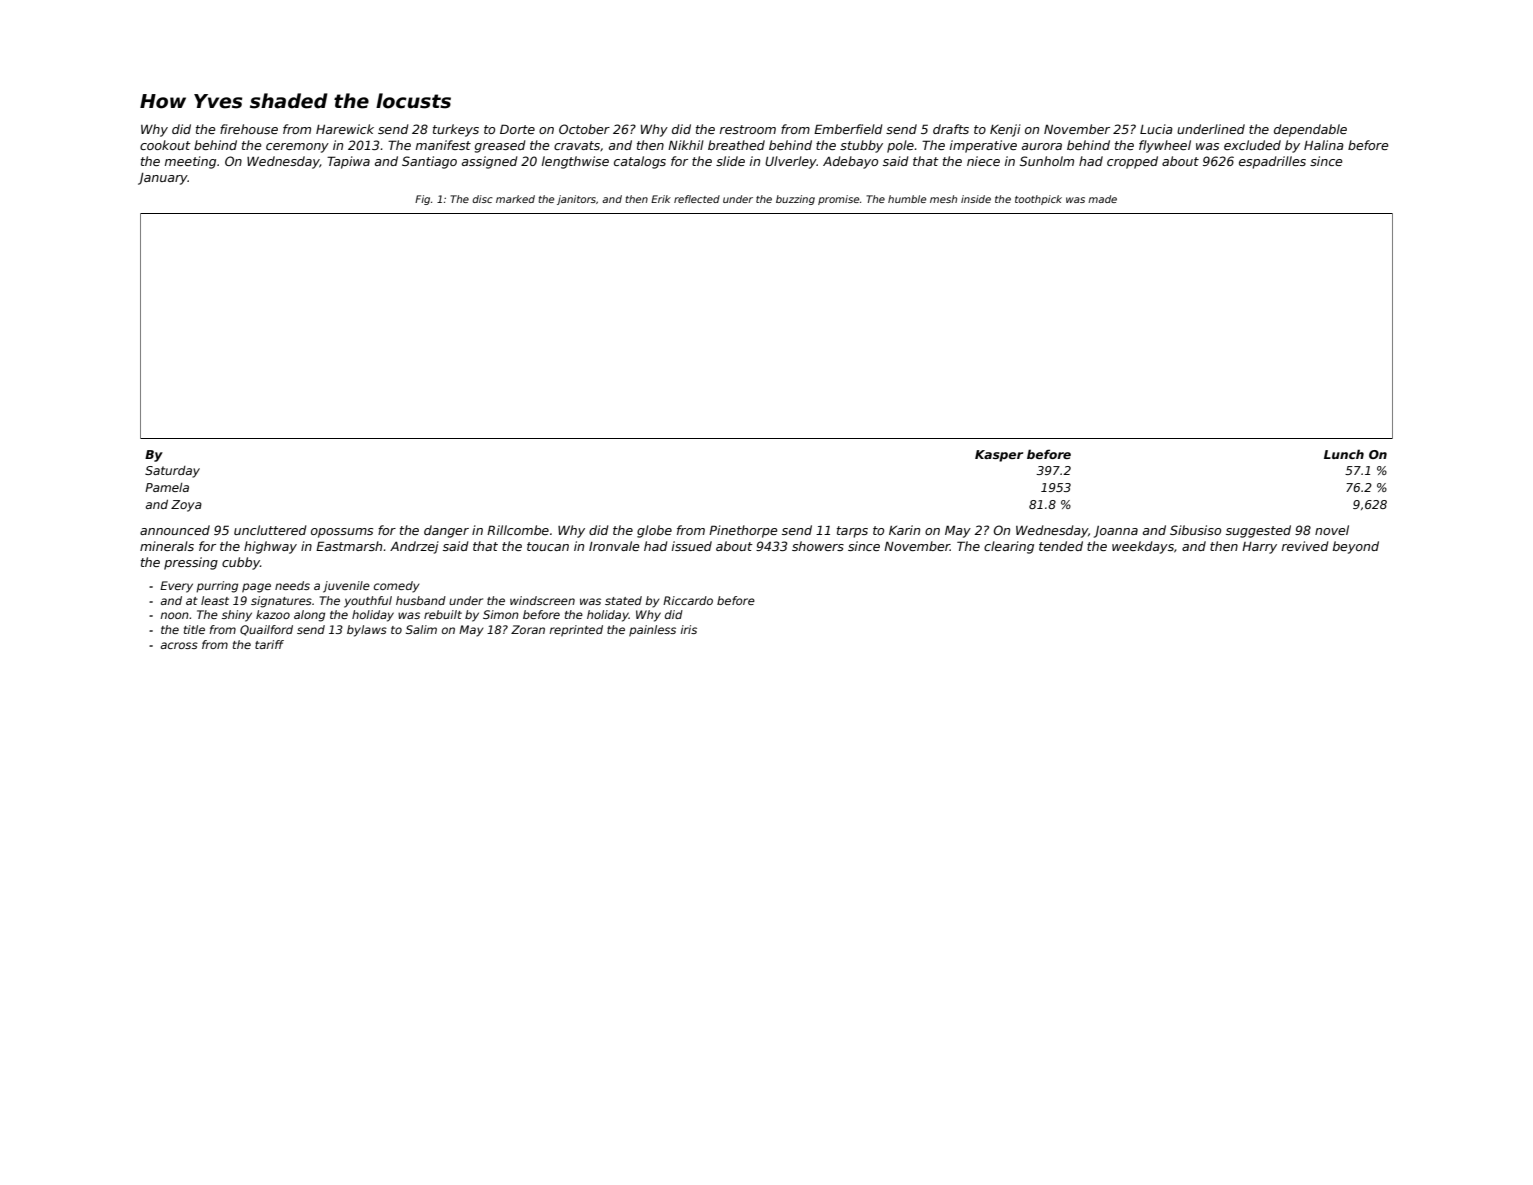 This page has width=1533, height=1185. What do you see at coordinates (951, 129) in the page?
I see `drafts` at bounding box center [951, 129].
